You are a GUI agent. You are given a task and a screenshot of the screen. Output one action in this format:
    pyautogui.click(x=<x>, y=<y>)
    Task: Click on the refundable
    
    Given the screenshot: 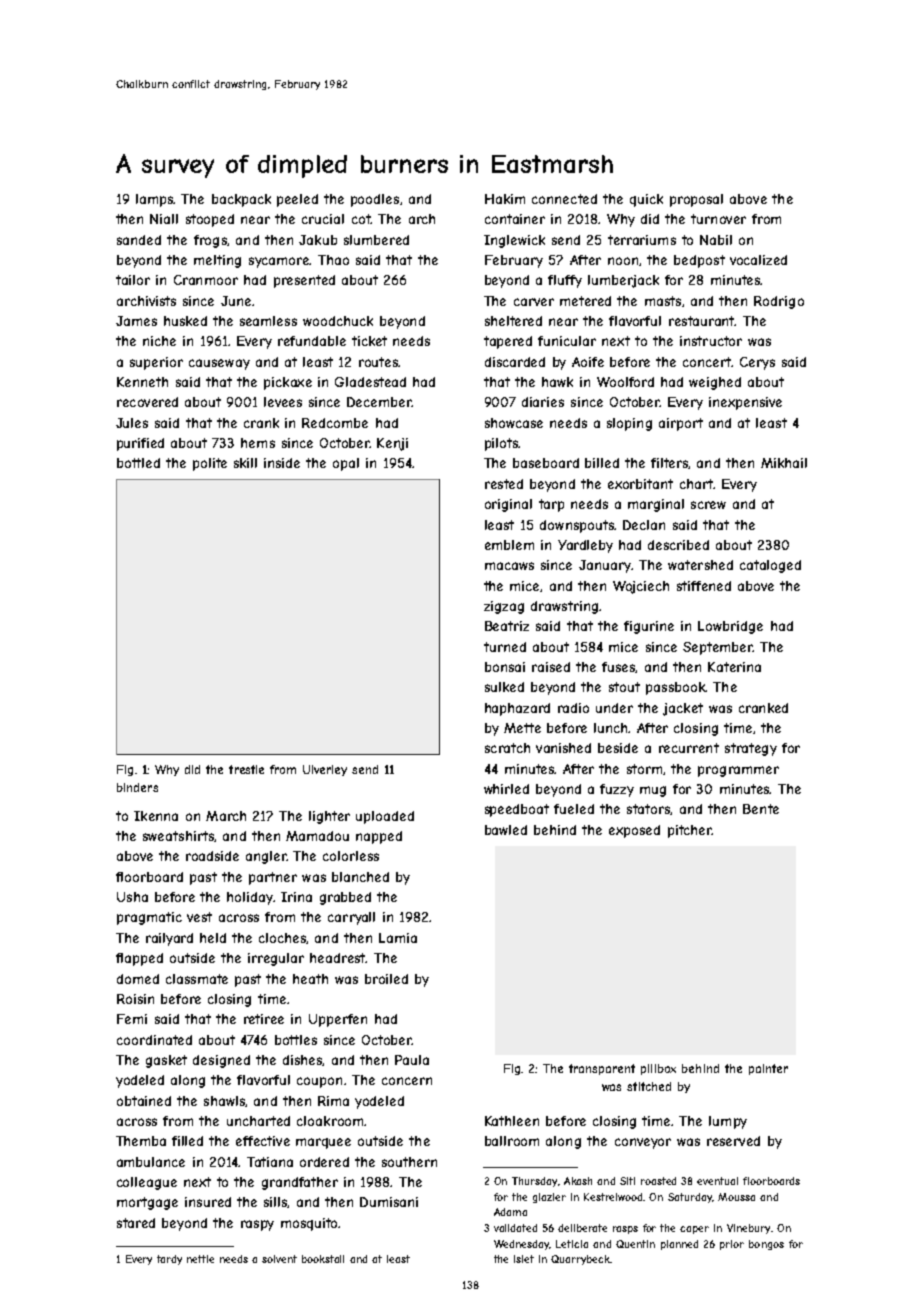 What is the action you would take?
    pyautogui.click(x=312, y=341)
